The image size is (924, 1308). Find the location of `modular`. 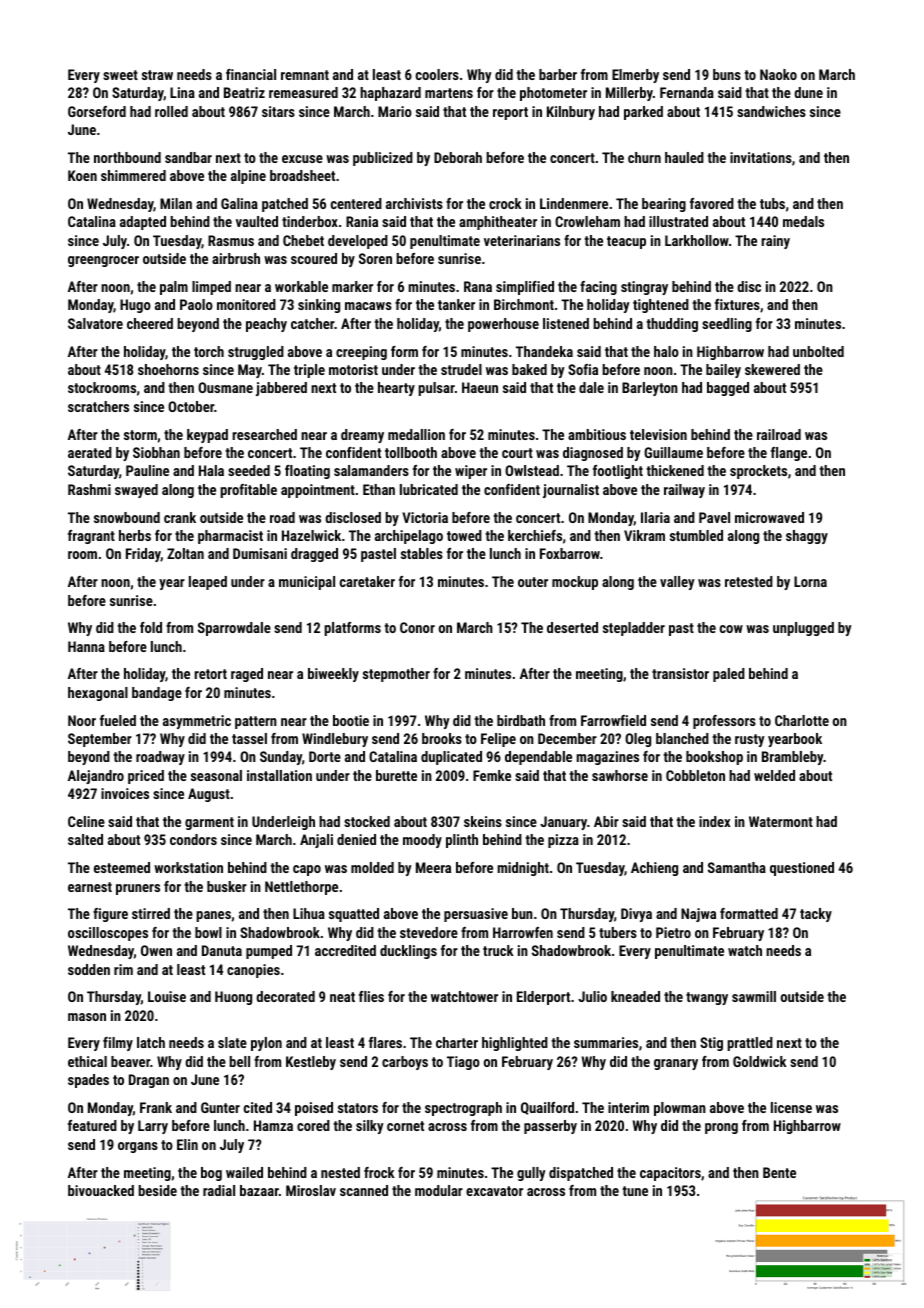

modular is located at coordinates (439, 1190).
